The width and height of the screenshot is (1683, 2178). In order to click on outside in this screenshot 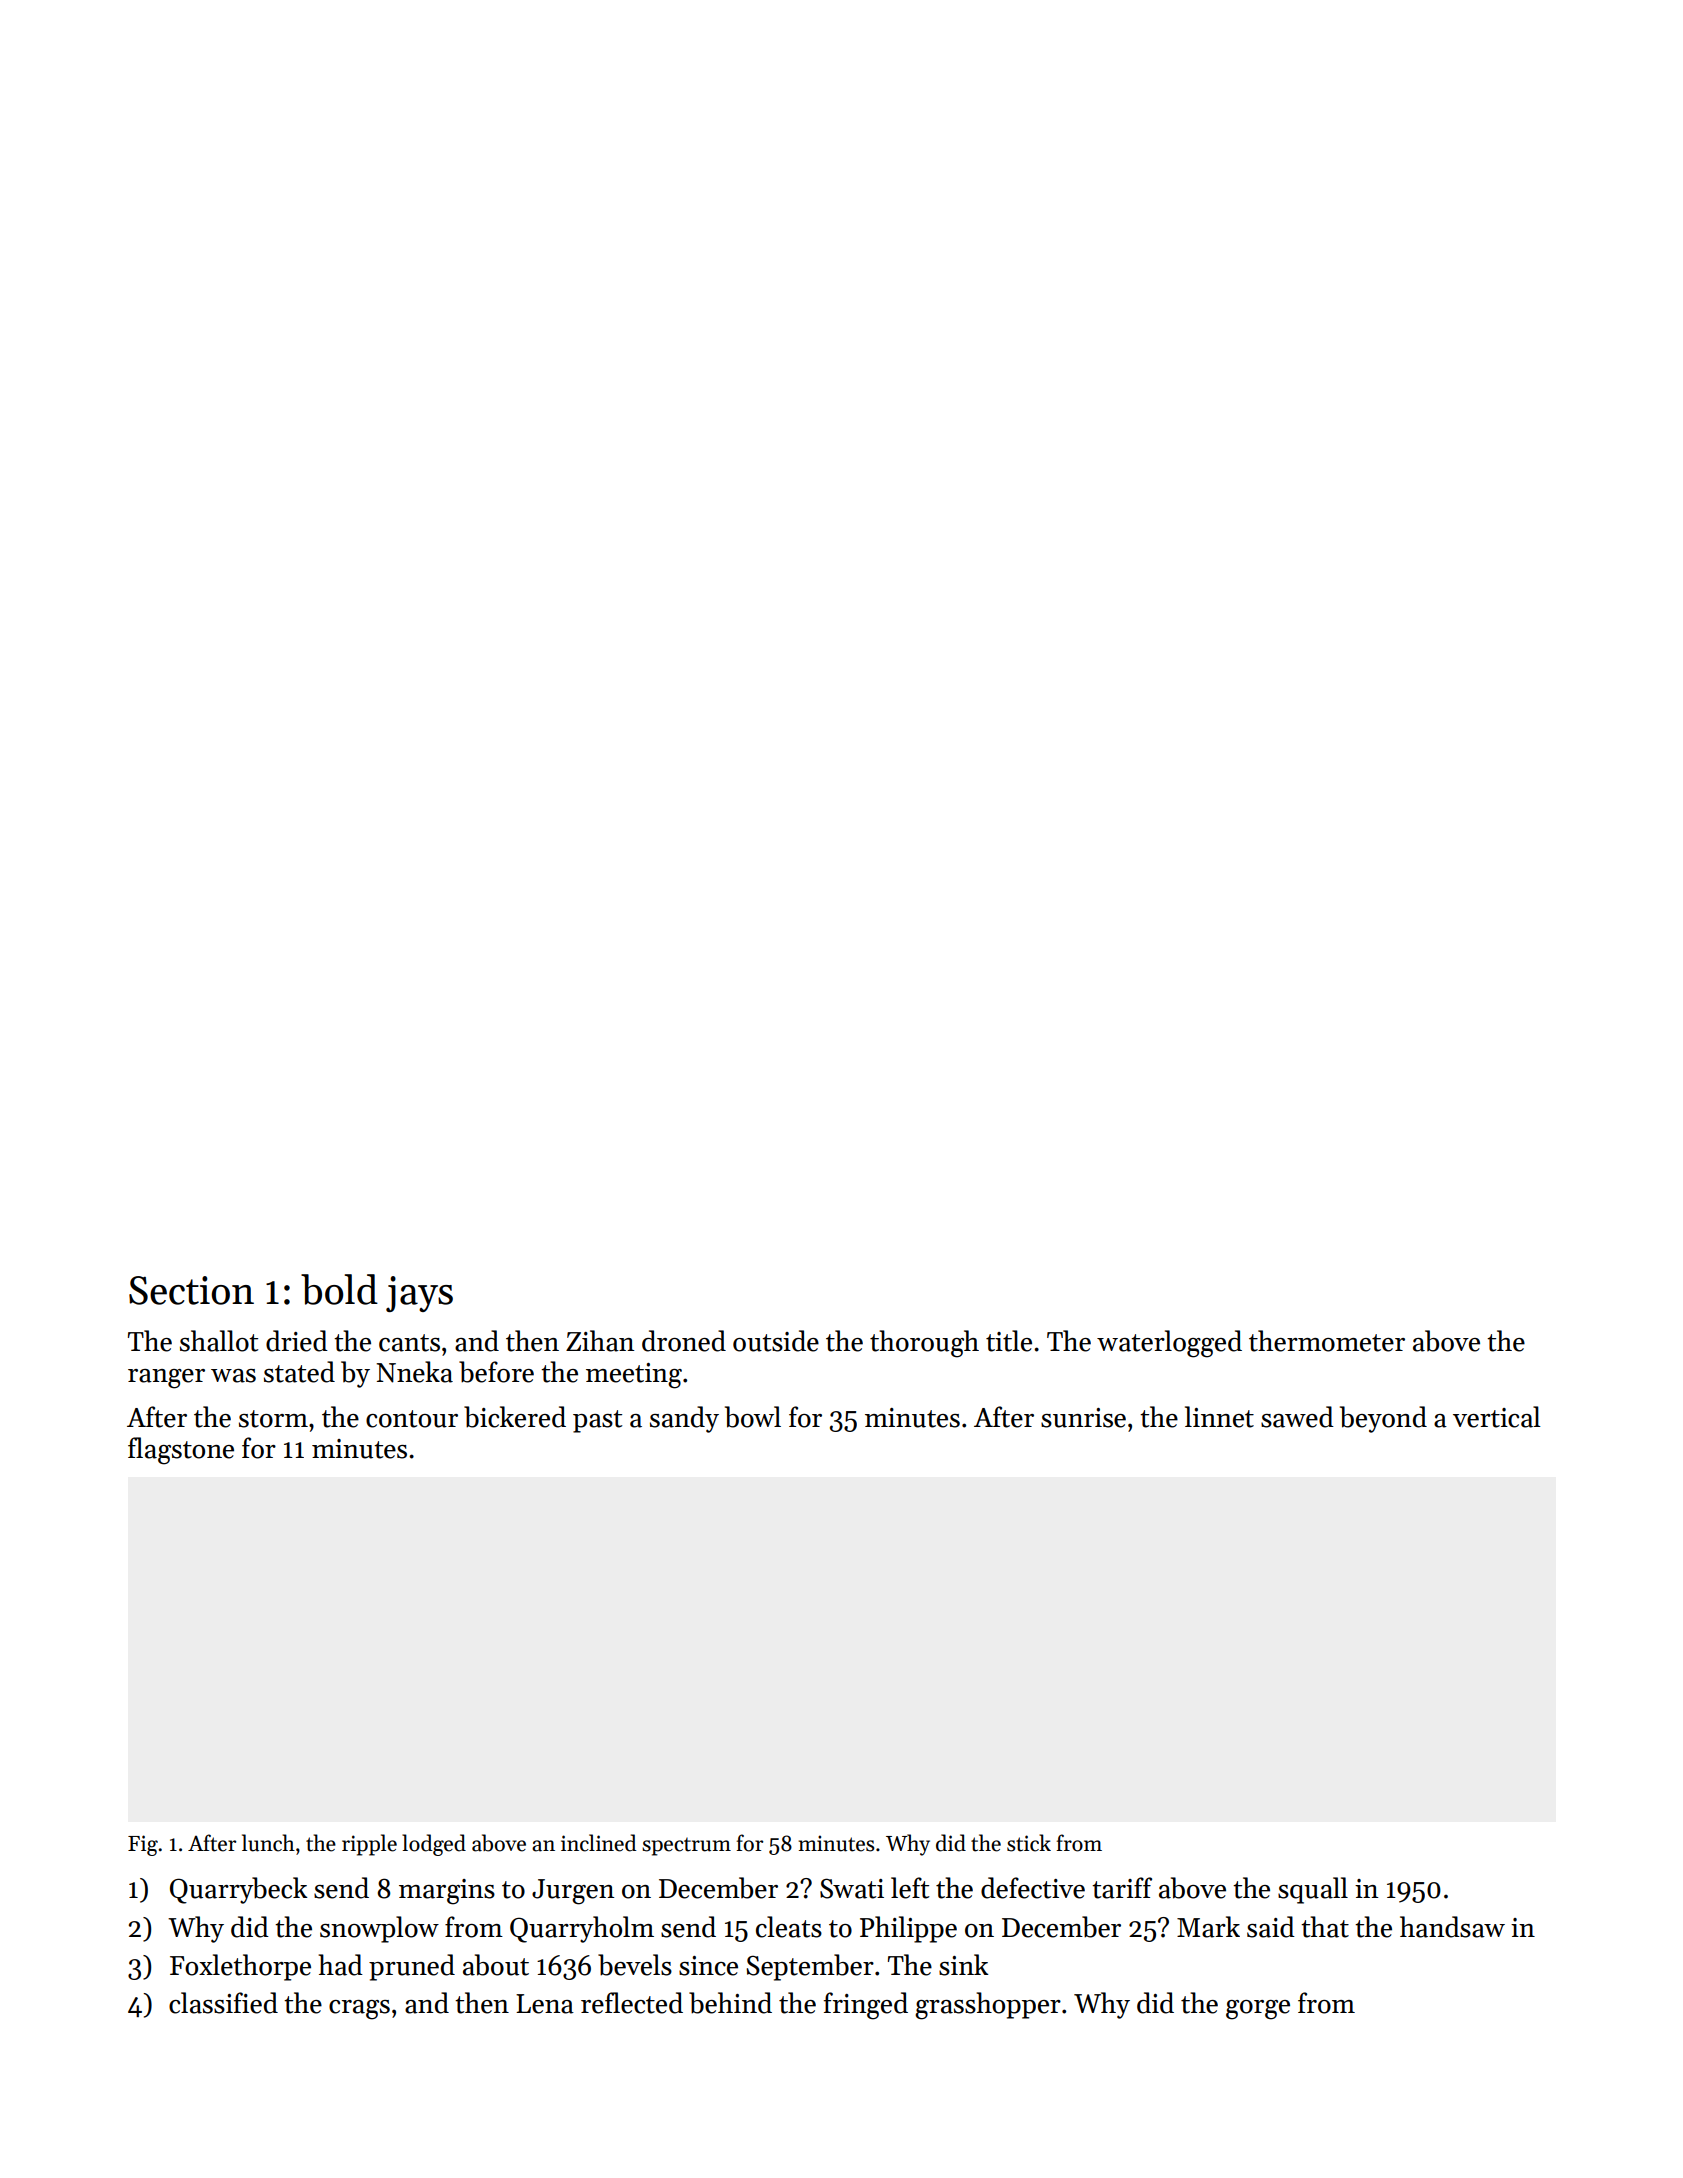, I will do `click(776, 1341)`.
